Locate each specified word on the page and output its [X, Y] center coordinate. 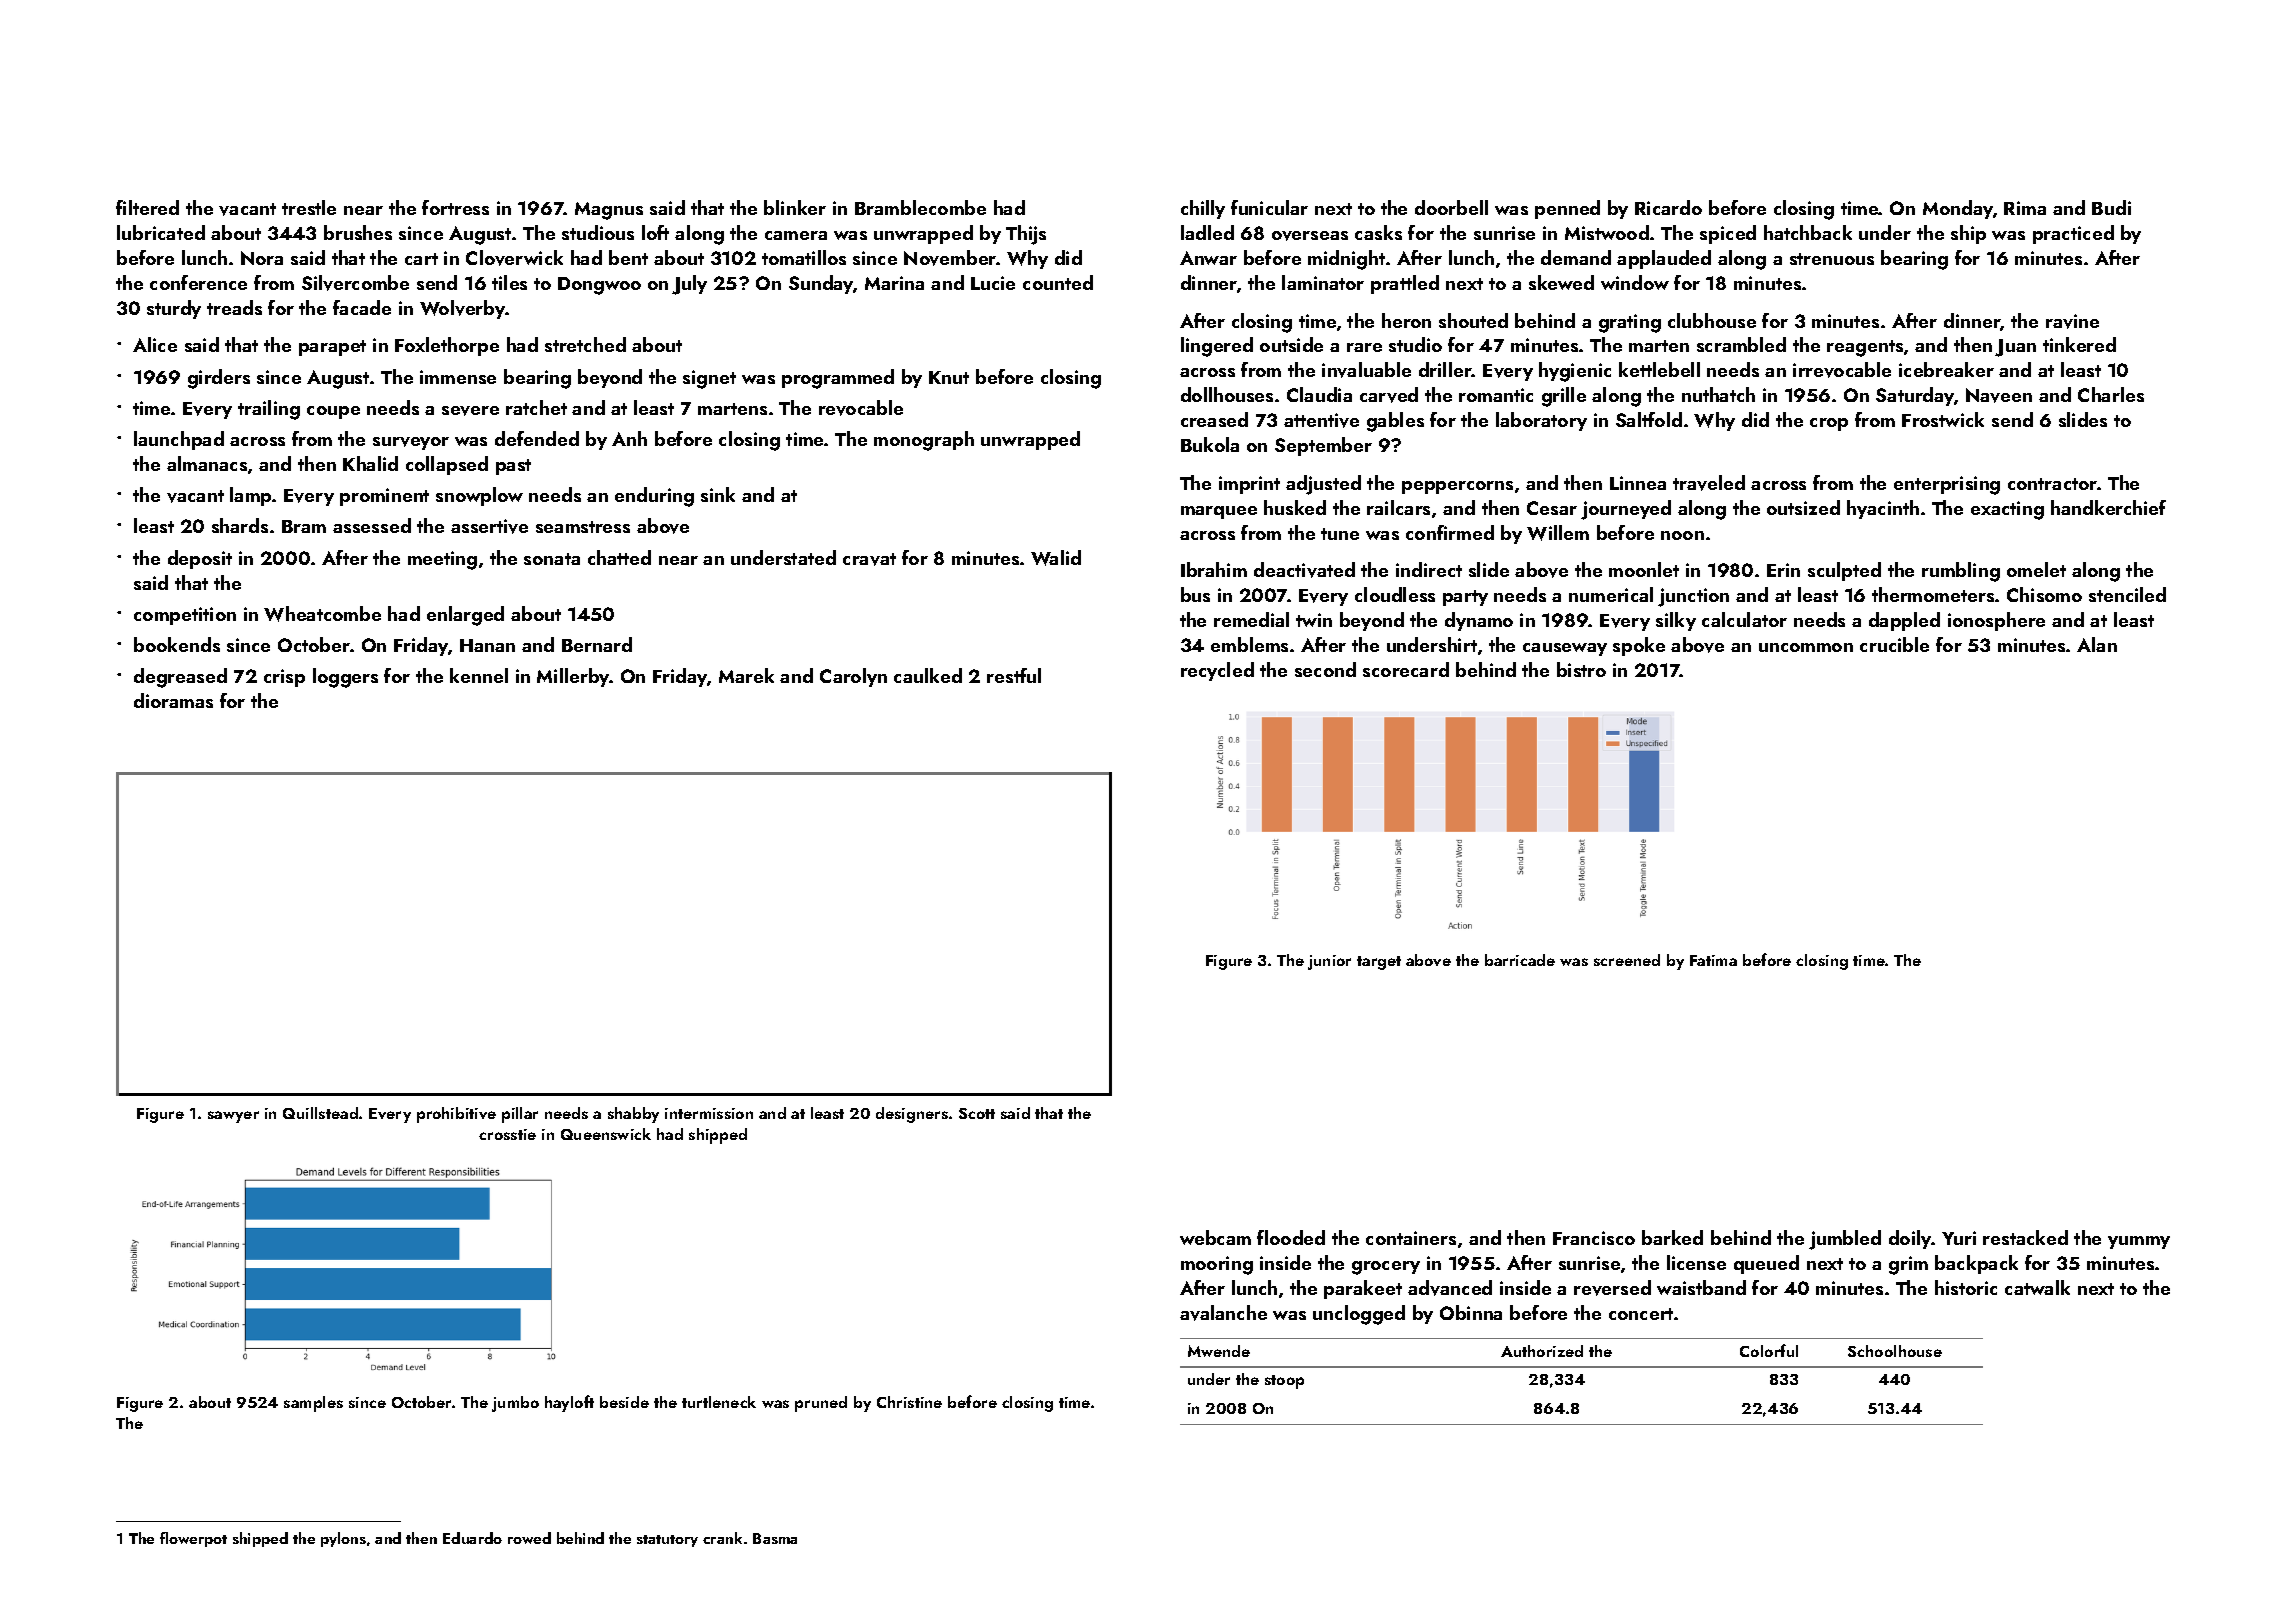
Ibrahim [1214, 569]
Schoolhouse [1895, 1351]
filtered [147, 207]
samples [313, 1404]
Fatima [1713, 960]
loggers [345, 678]
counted [1058, 282]
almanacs [207, 463]
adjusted [1323, 485]
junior [1329, 962]
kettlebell [1659, 369]
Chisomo [2044, 594]
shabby [633, 1115]
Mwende [1219, 1351]
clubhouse [1712, 320]
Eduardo [472, 1538]
